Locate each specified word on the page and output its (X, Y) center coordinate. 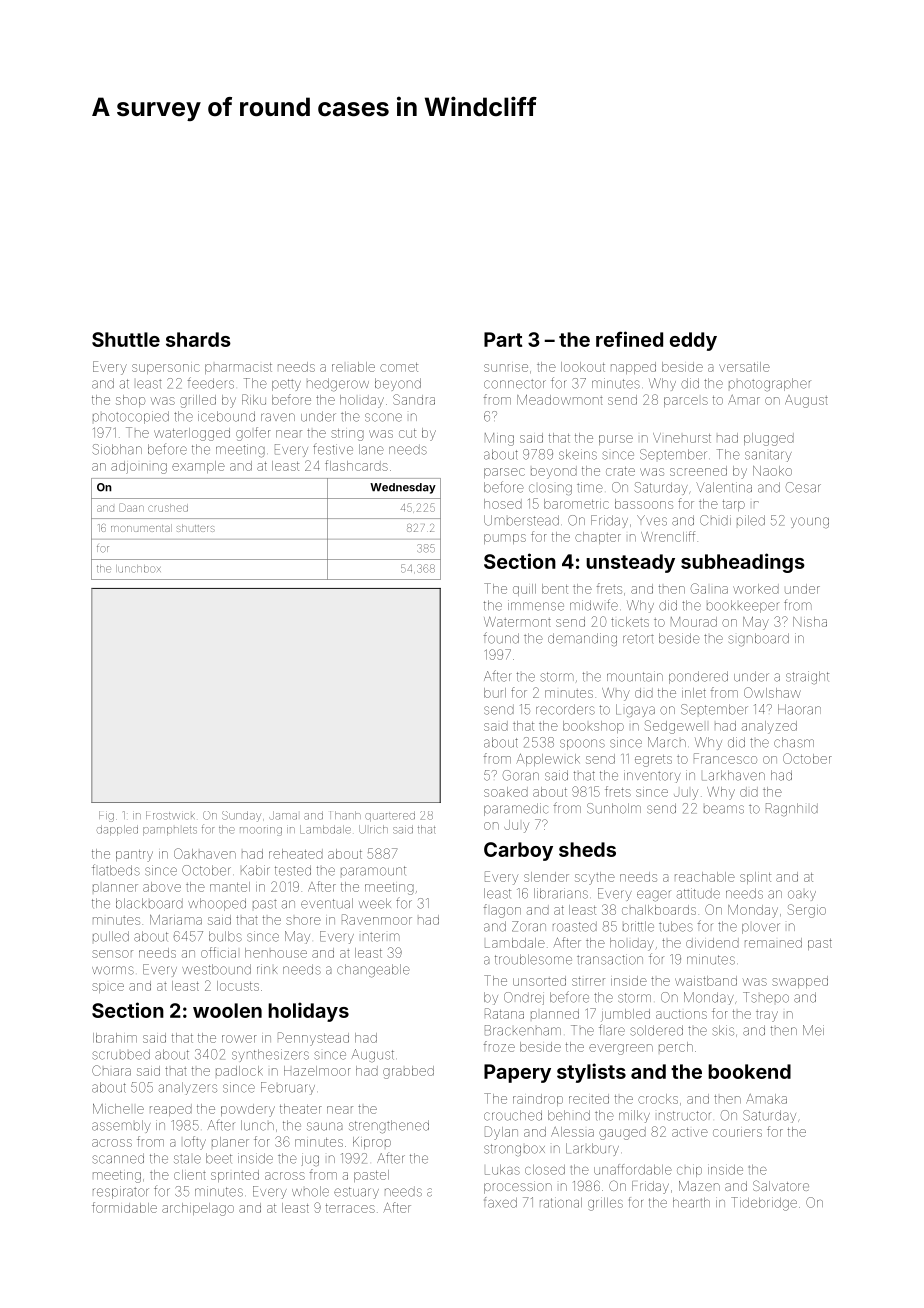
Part (503, 339)
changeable (373, 970)
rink (267, 969)
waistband (706, 981)
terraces (350, 1208)
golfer (253, 434)
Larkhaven (733, 775)
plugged (769, 439)
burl (495, 693)
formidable (124, 1207)
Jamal (283, 815)
